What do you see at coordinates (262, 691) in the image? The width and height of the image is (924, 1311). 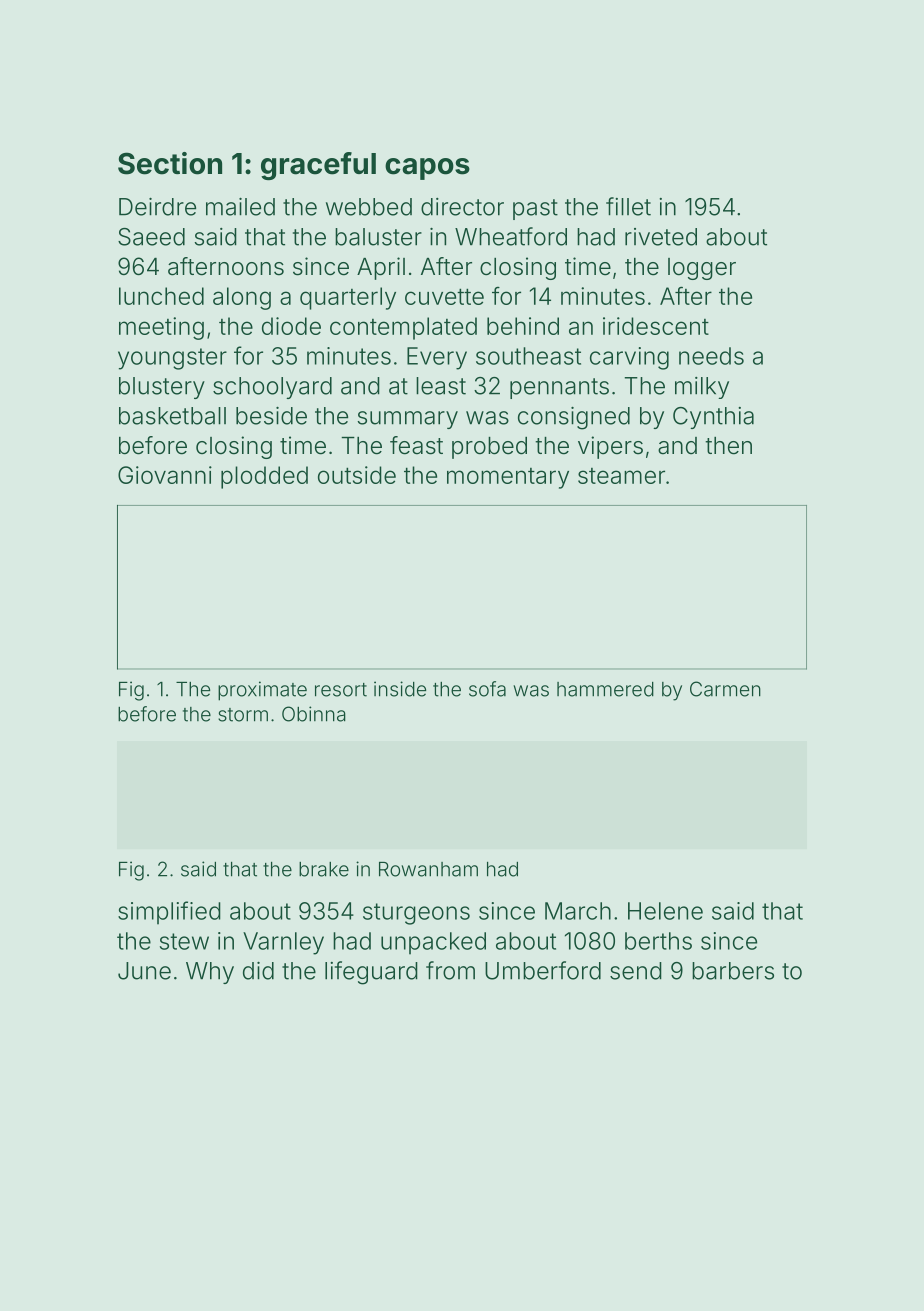 I see `proximate` at bounding box center [262, 691].
